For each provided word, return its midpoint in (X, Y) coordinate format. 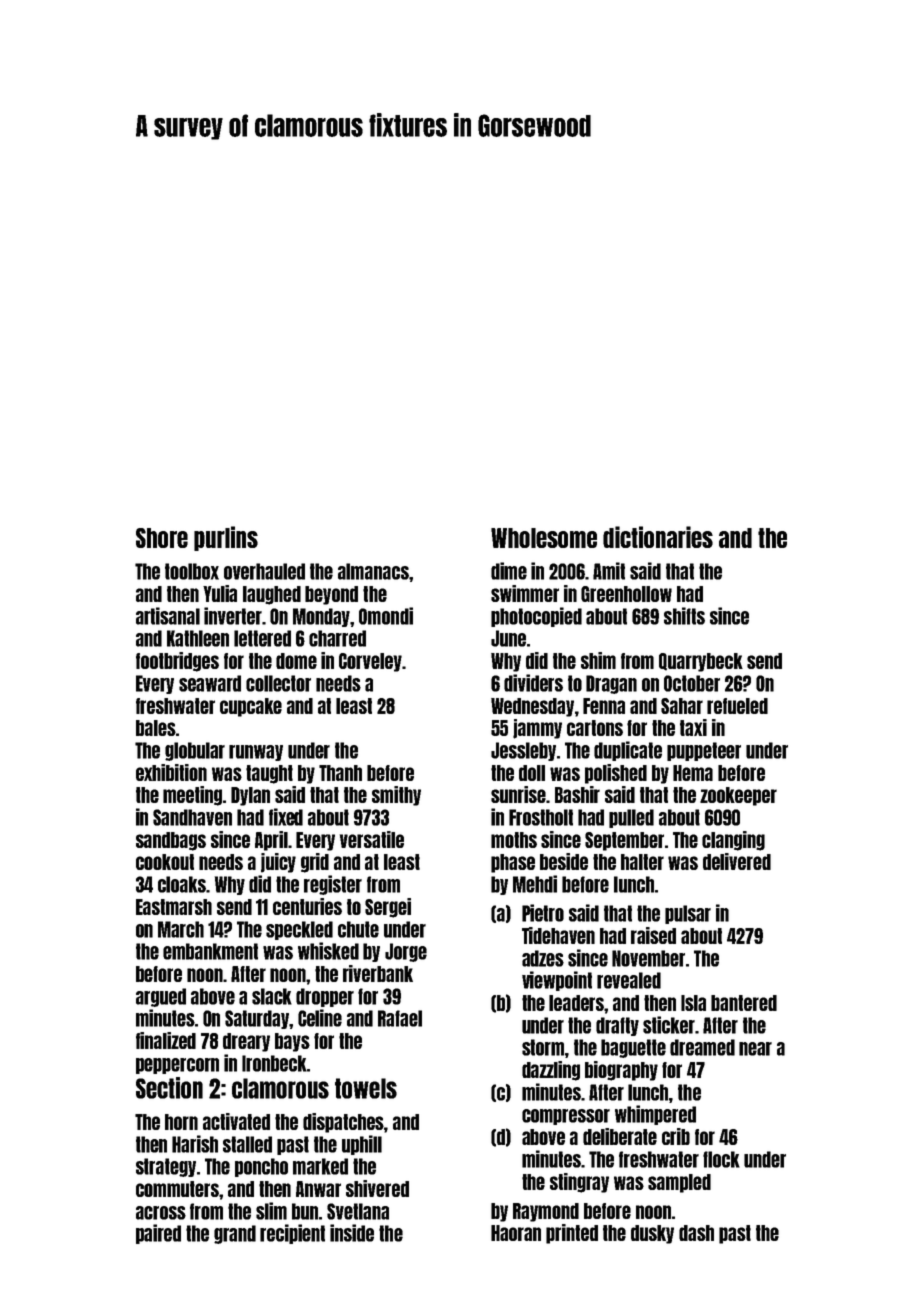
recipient (292, 1234)
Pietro (543, 913)
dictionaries (658, 537)
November (648, 958)
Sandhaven (192, 817)
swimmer (525, 593)
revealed (629, 980)
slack (272, 996)
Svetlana (358, 1211)
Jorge (406, 952)
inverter (233, 616)
